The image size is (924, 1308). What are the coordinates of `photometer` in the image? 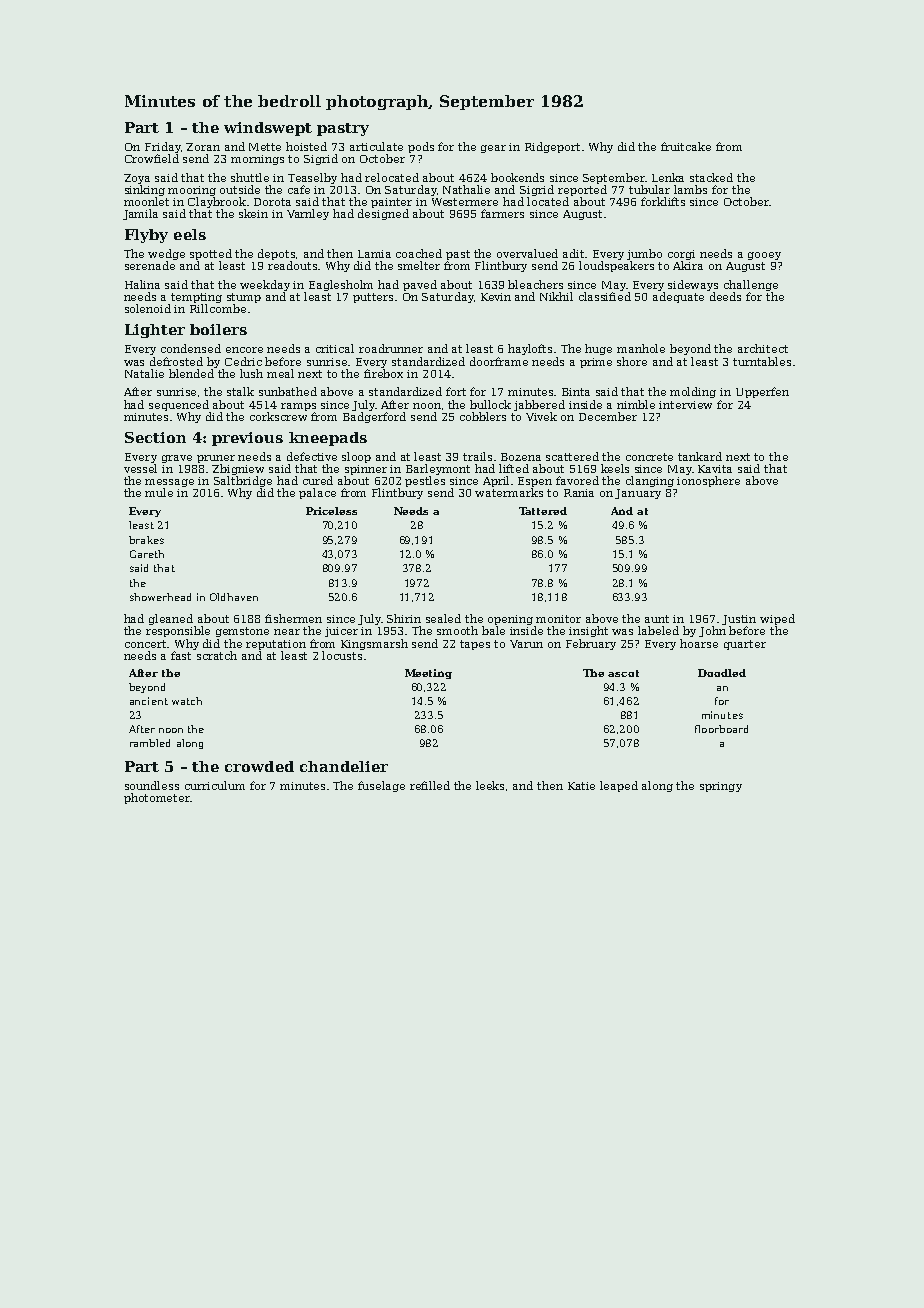 It's located at (157, 798).
